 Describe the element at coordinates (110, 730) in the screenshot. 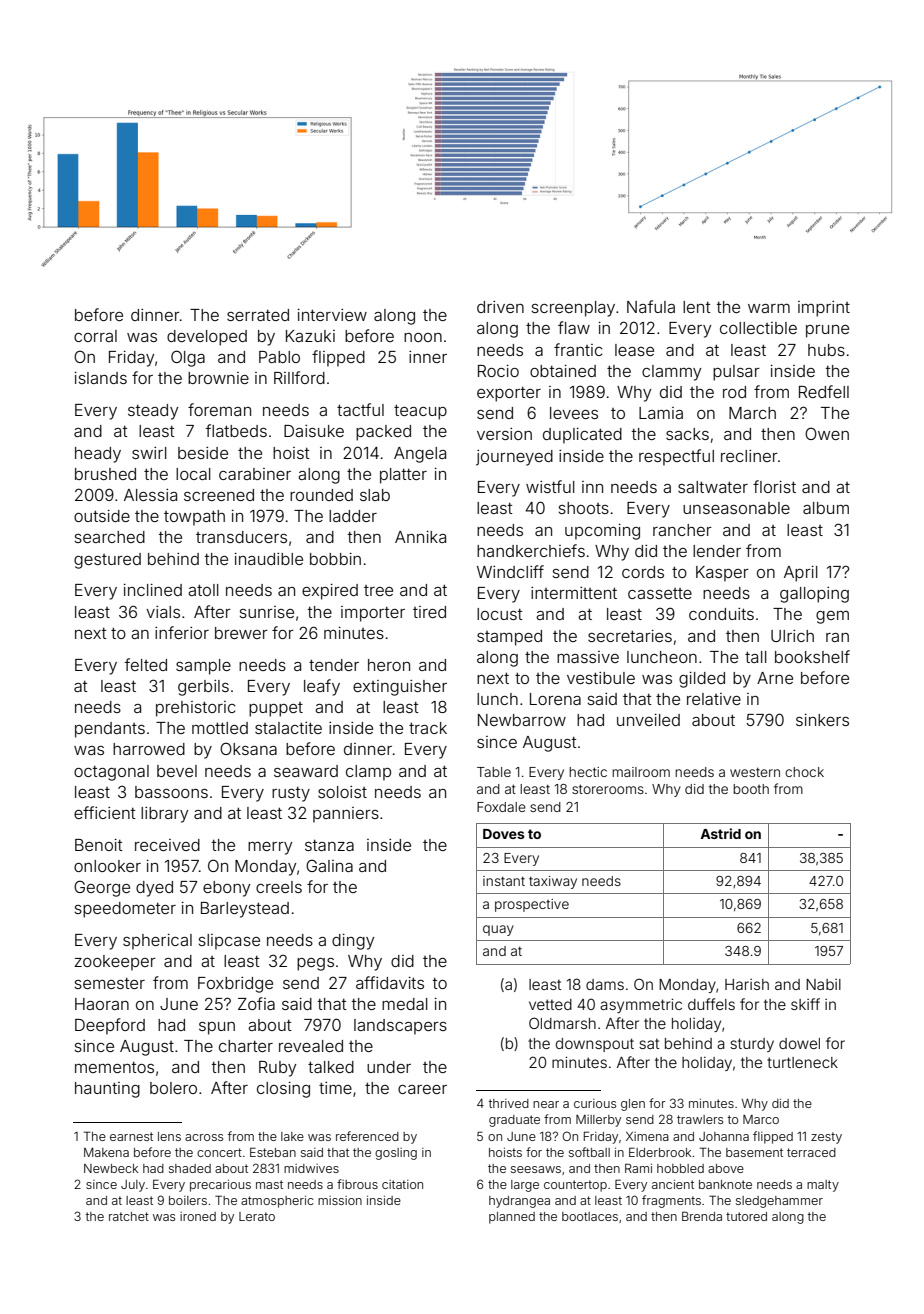

I see `pendants` at that location.
